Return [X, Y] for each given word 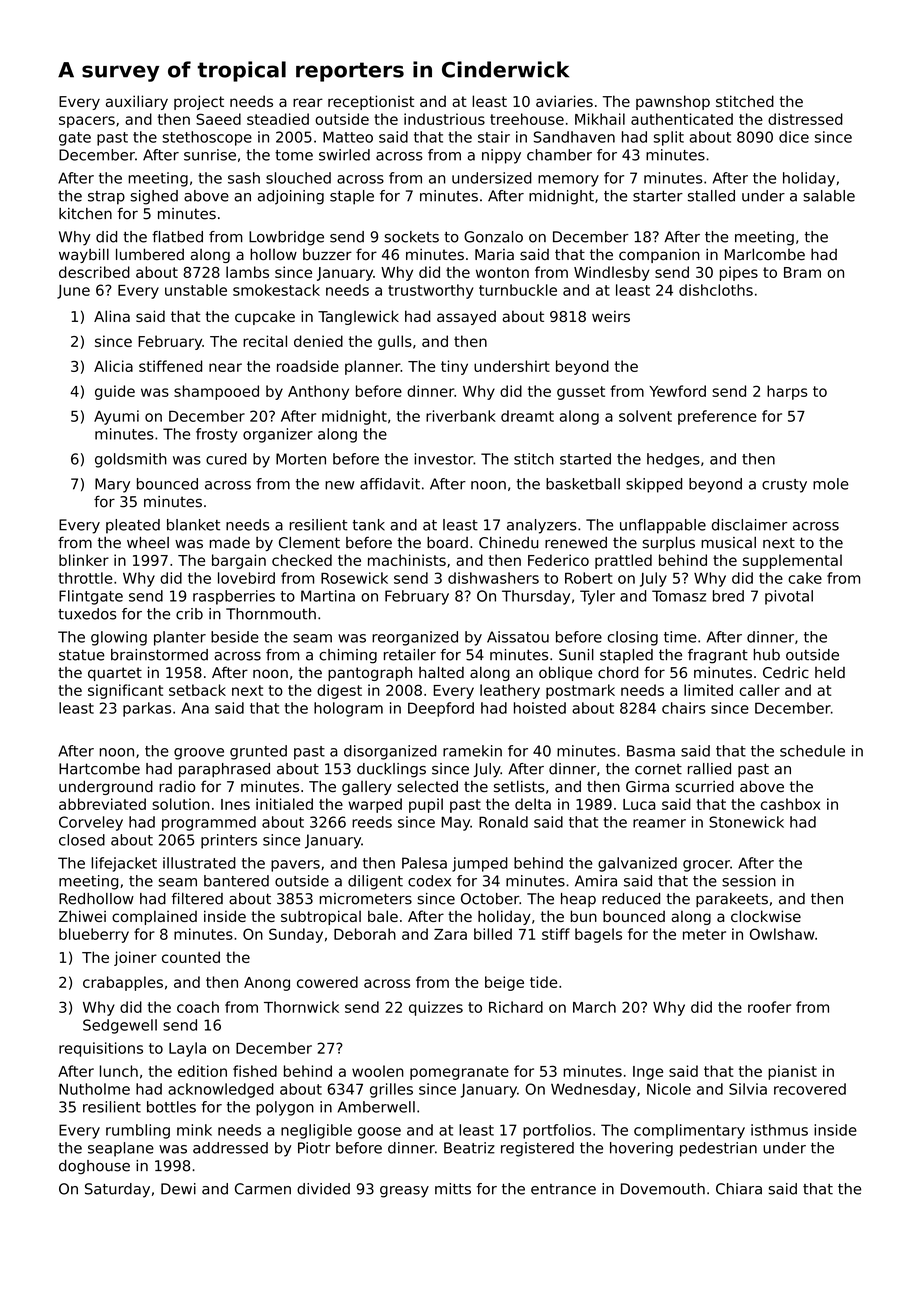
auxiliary [137, 102]
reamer [659, 823]
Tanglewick [358, 317]
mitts [453, 1189]
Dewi [178, 1189]
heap [578, 900]
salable [829, 196]
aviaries [564, 101]
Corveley [91, 823]
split [669, 138]
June [73, 292]
